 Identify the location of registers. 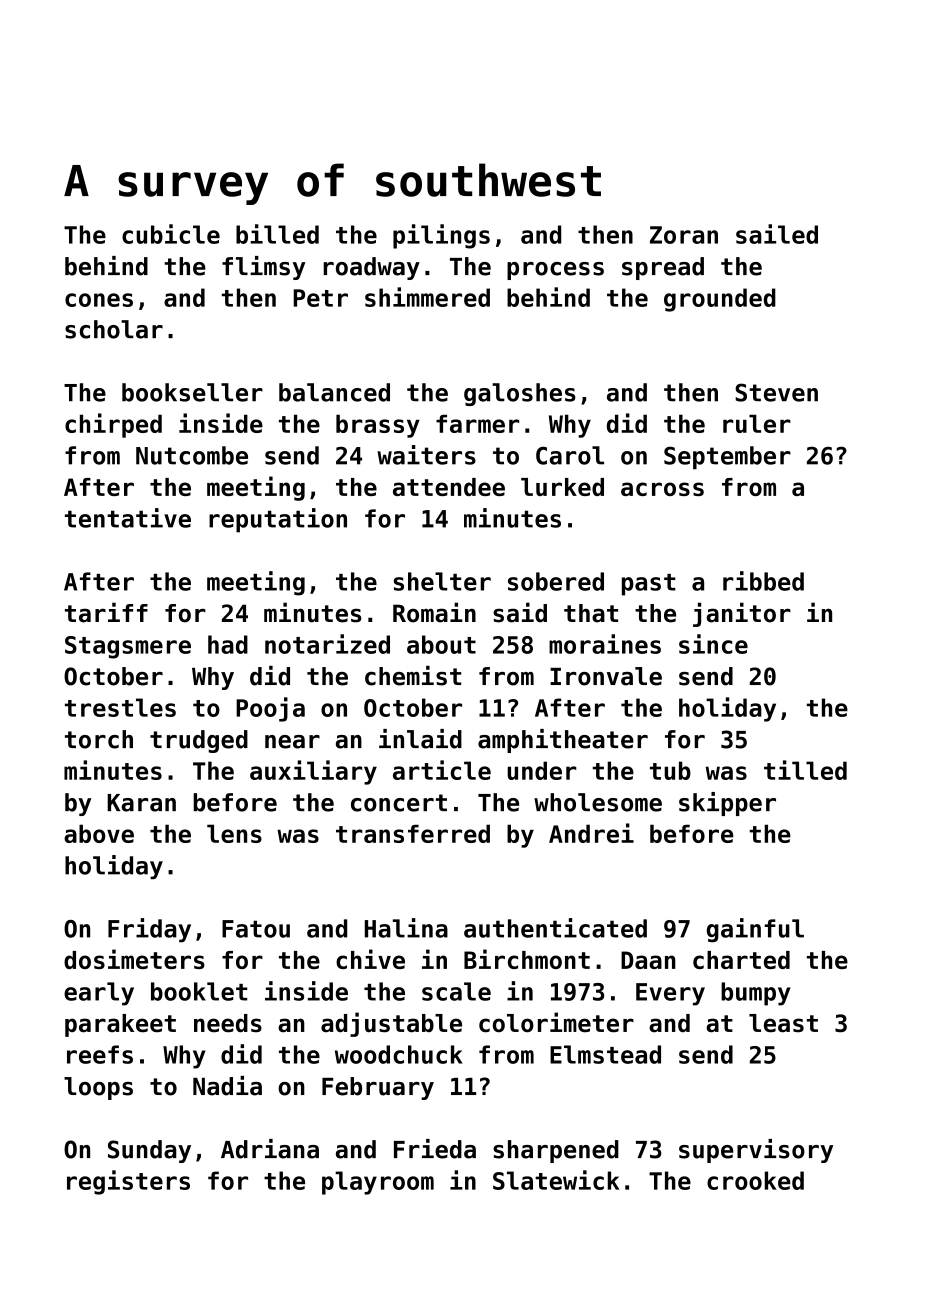
(128, 1182).
